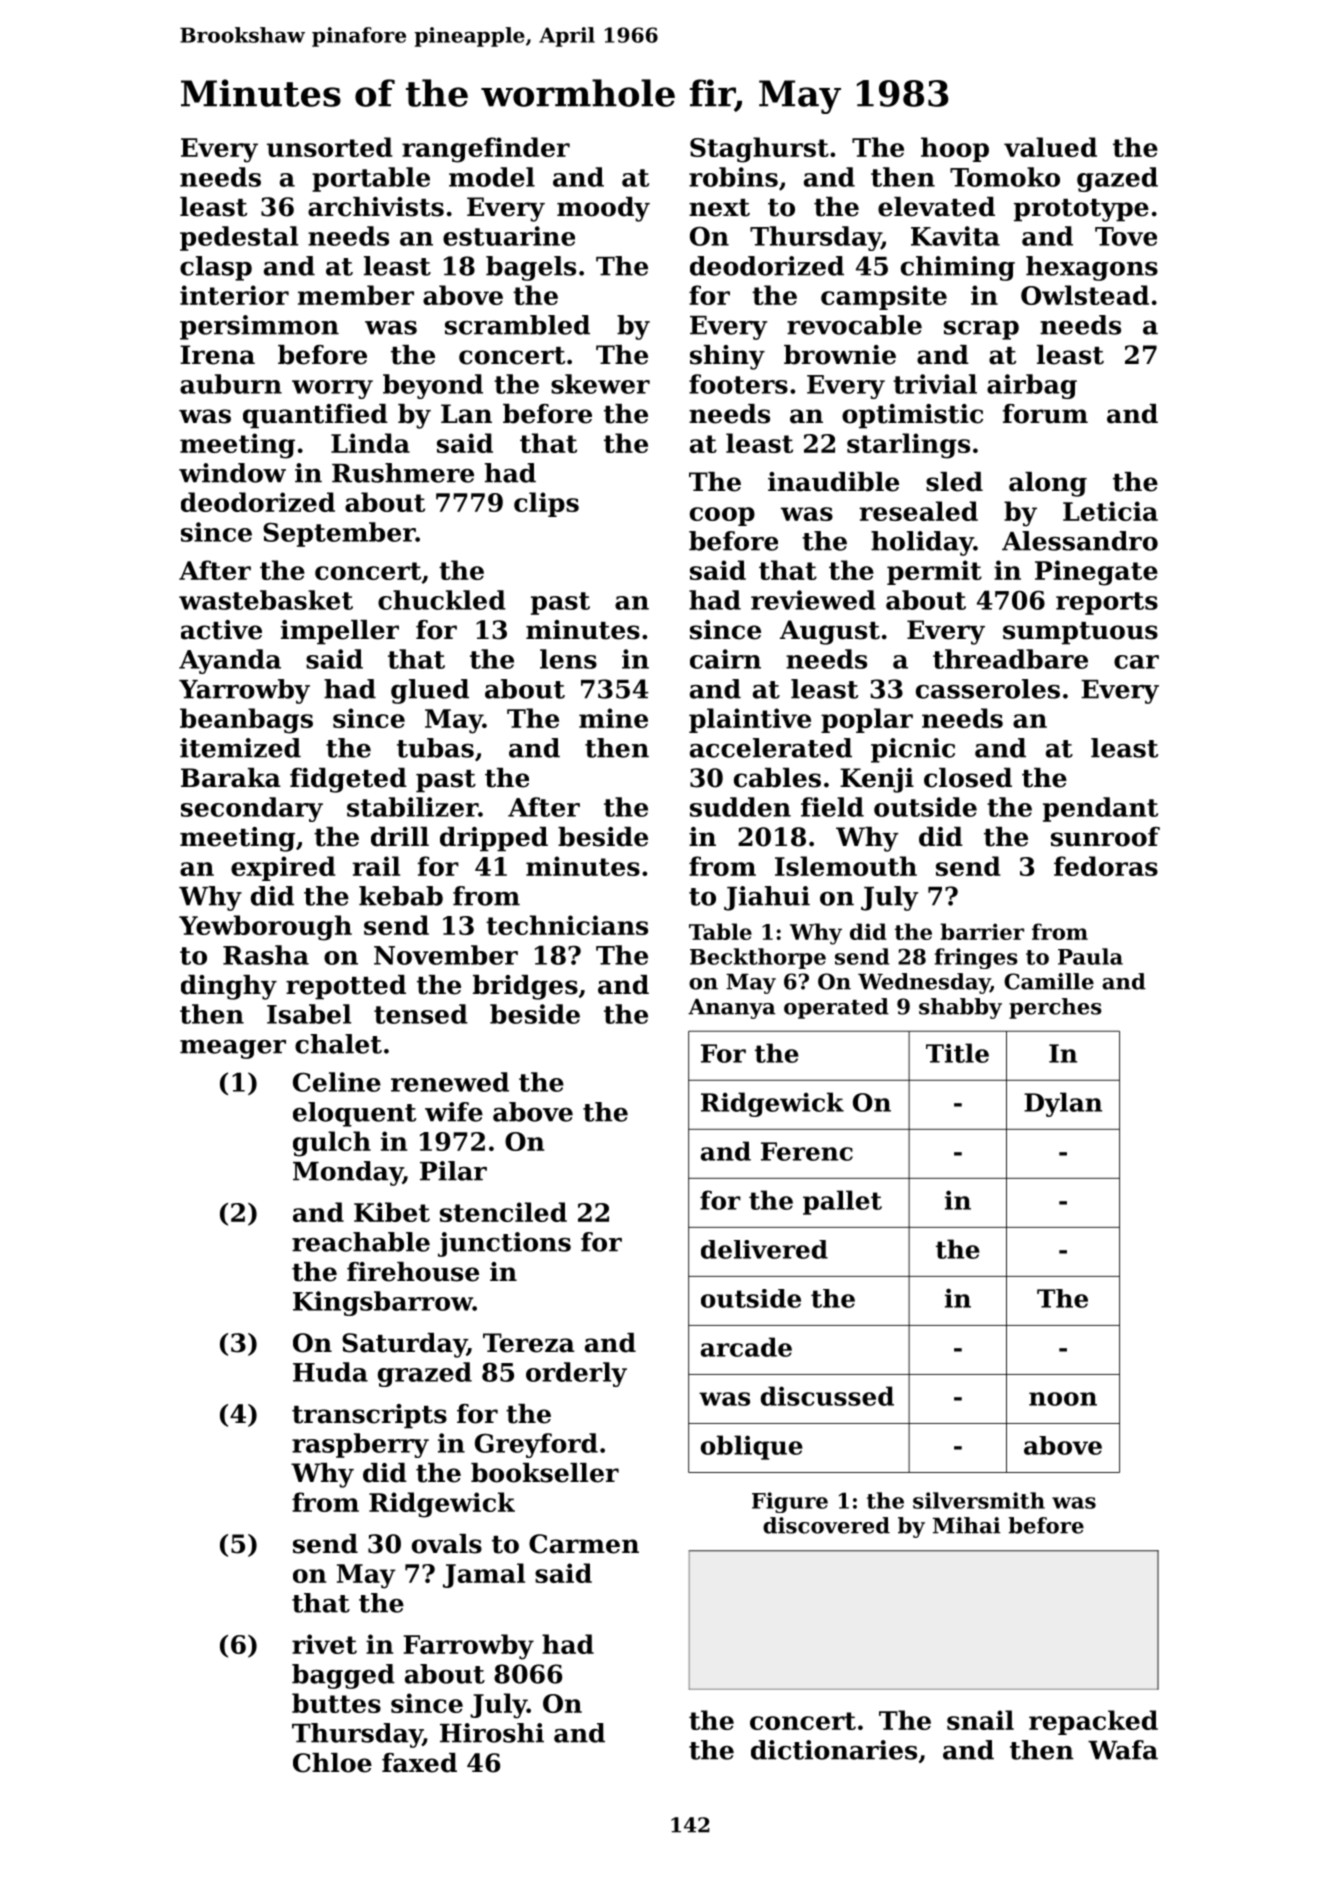 The width and height of the image is (1338, 1892). Describe the element at coordinates (722, 516) in the image. I see `coop` at that location.
